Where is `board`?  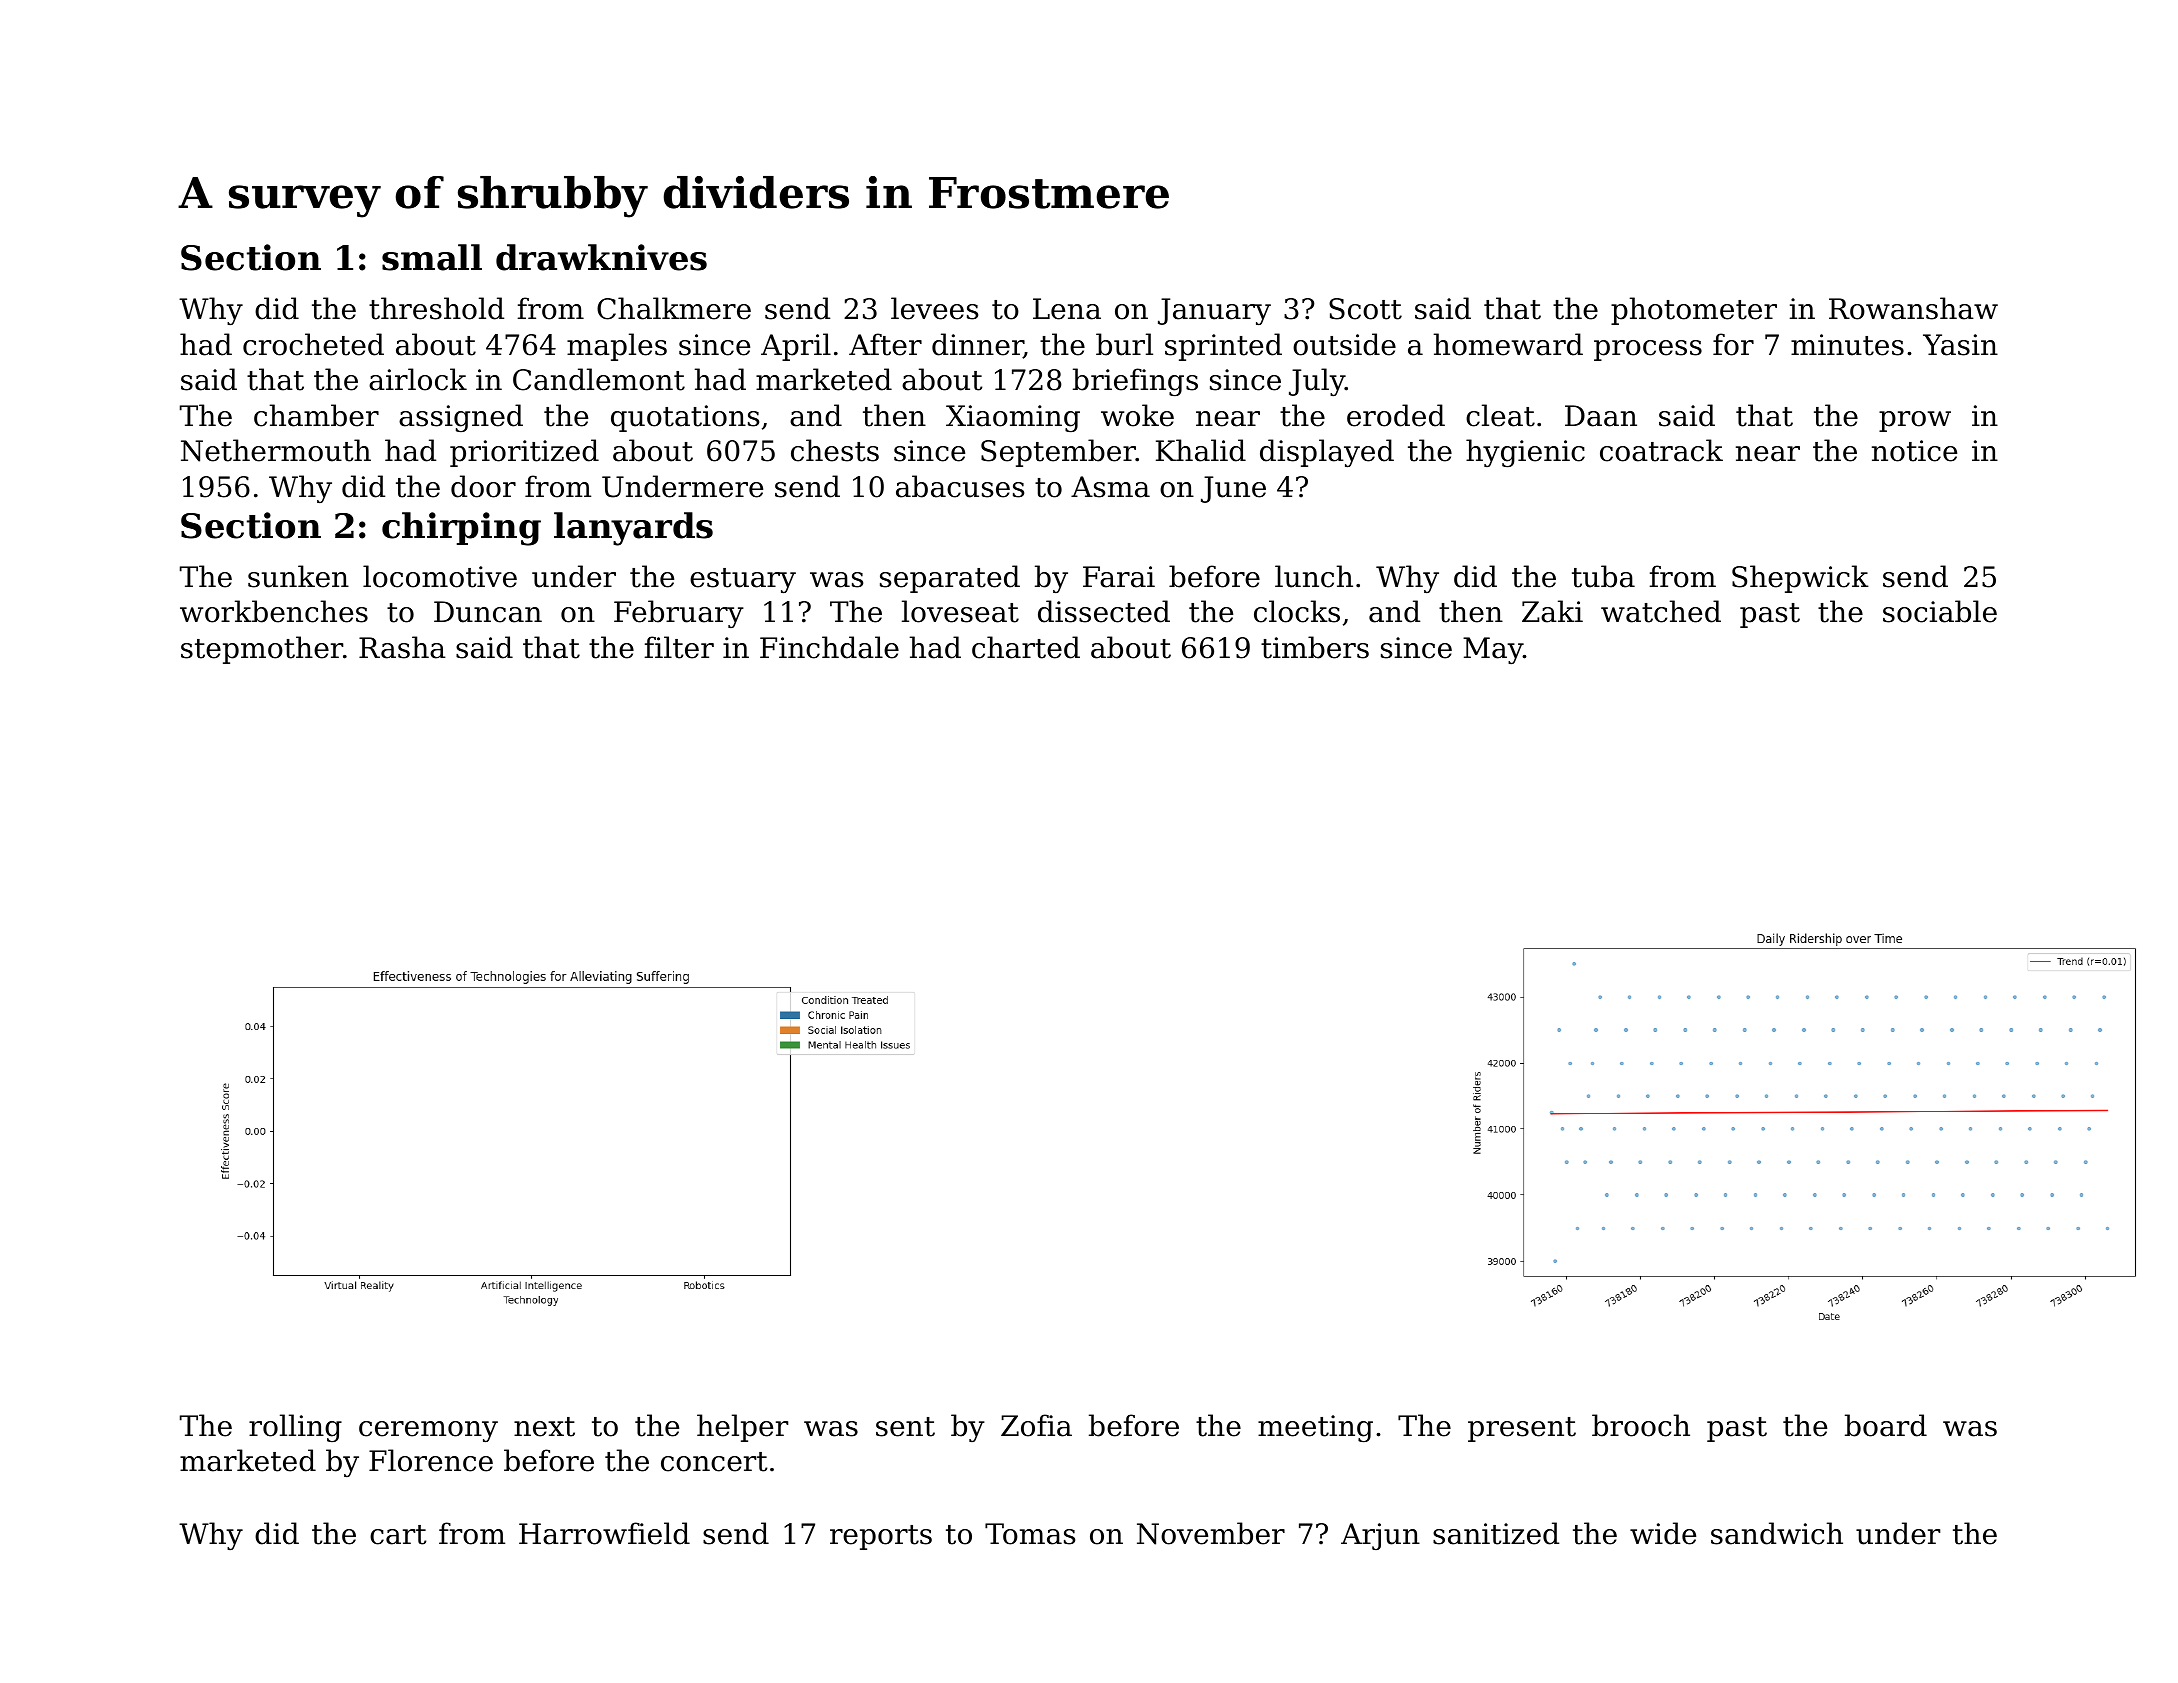
board is located at coordinates (1886, 1425).
